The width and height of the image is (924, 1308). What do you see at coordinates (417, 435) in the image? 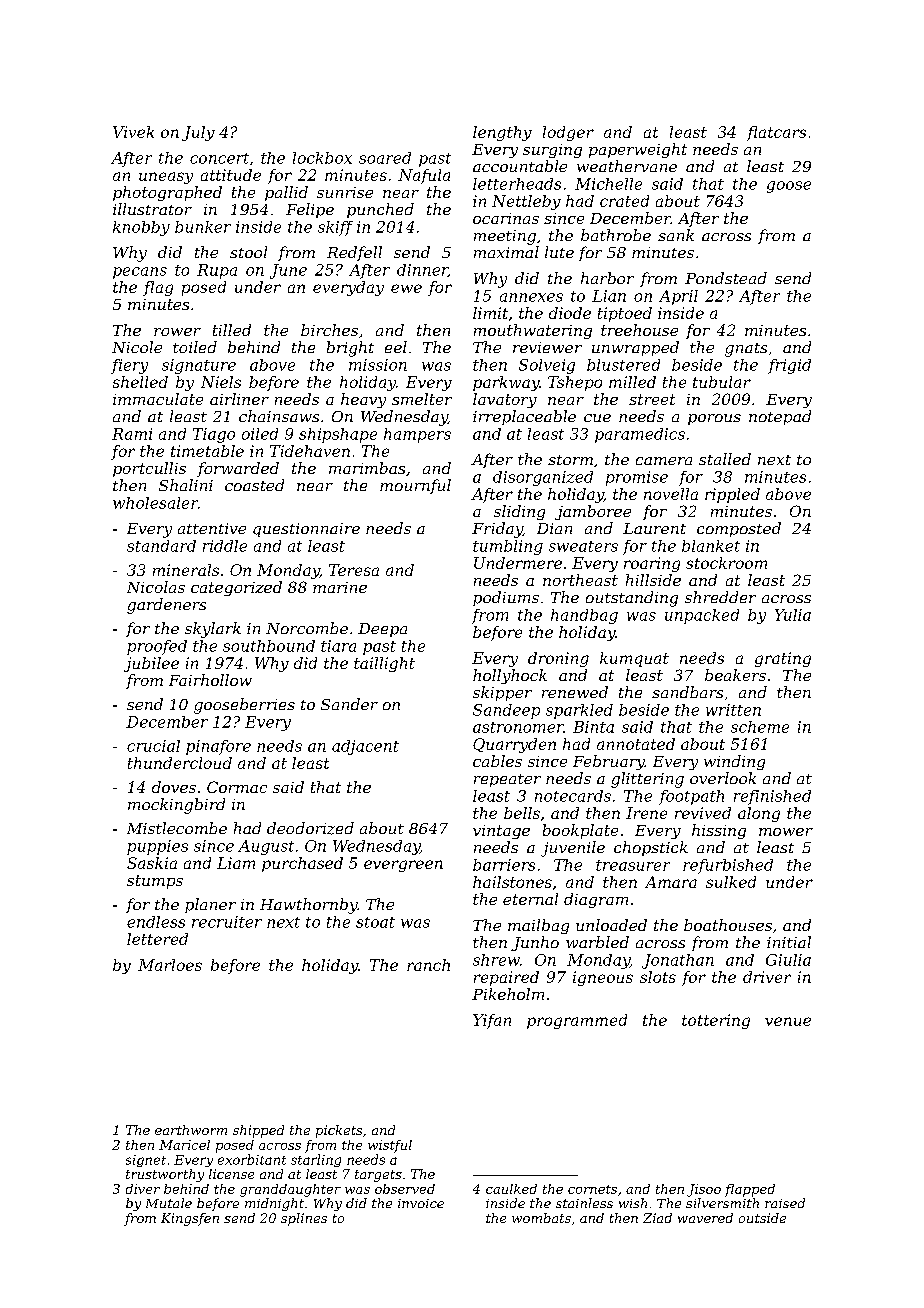
I see `hampers` at bounding box center [417, 435].
